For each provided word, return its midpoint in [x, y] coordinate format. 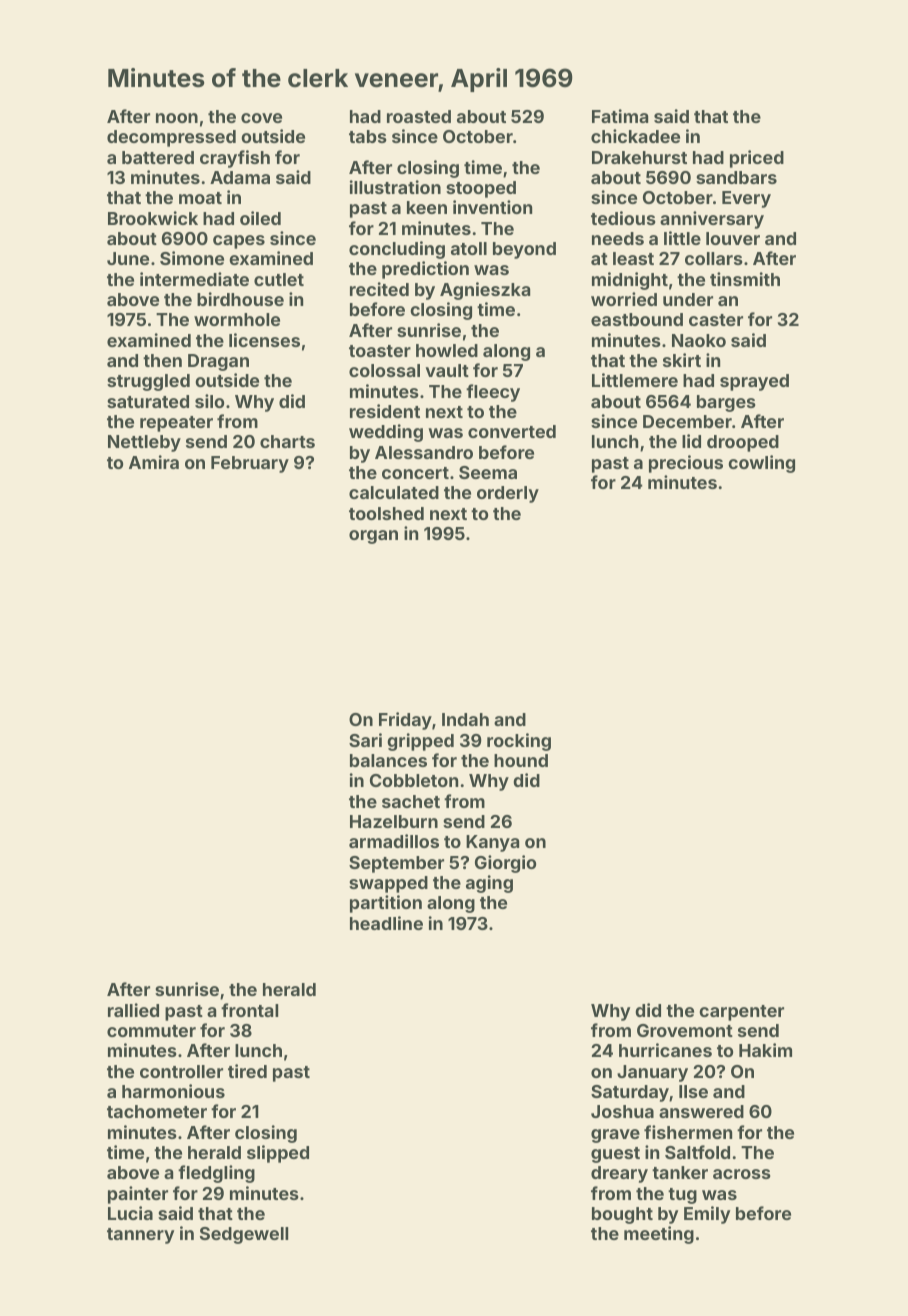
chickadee [635, 136]
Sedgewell [244, 1235]
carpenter [741, 1013]
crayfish [235, 159]
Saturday [630, 1093]
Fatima [620, 116]
